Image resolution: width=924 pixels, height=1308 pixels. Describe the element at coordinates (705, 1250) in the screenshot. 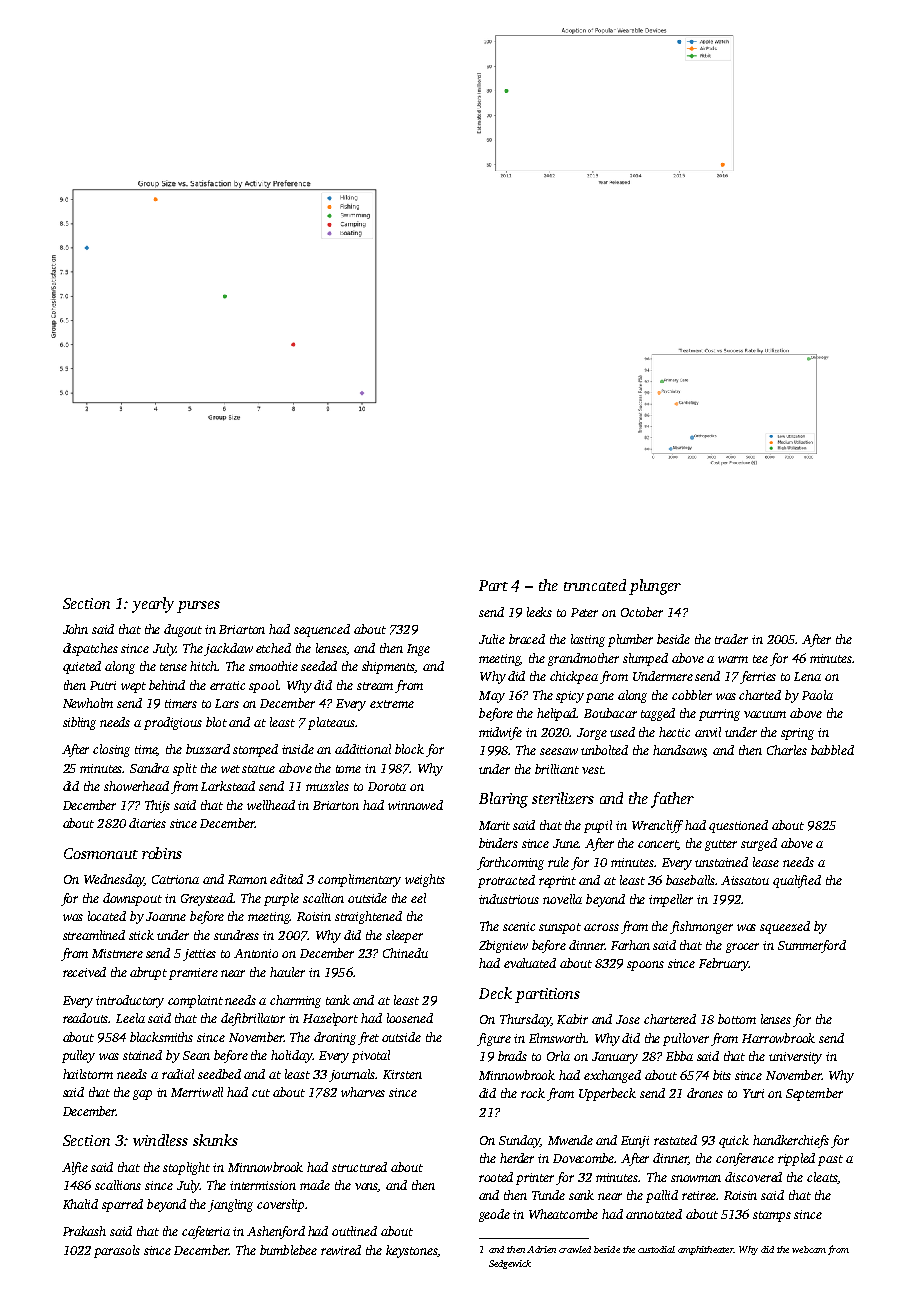

I see `amphitheater` at that location.
